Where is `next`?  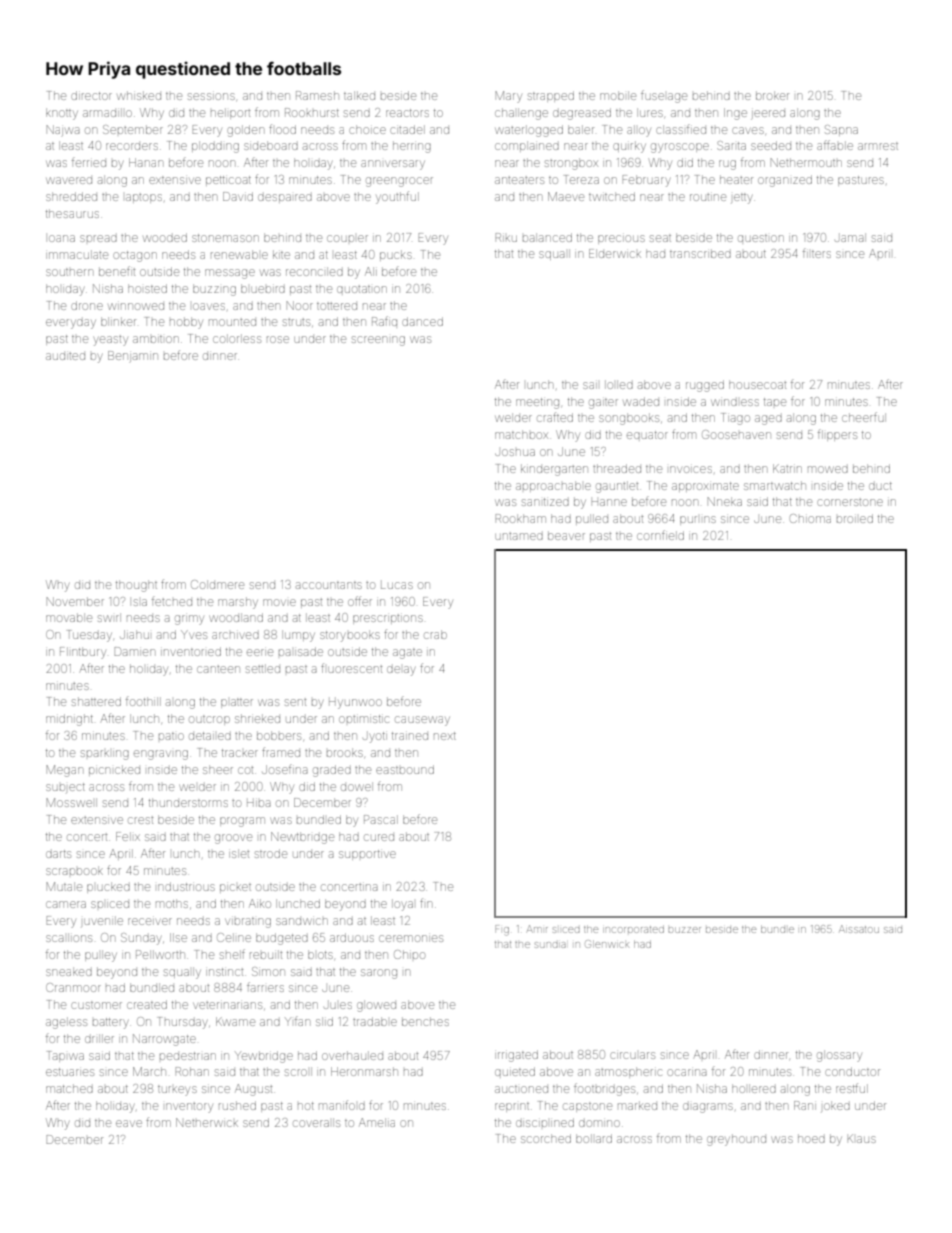
next is located at coordinates (445, 736).
